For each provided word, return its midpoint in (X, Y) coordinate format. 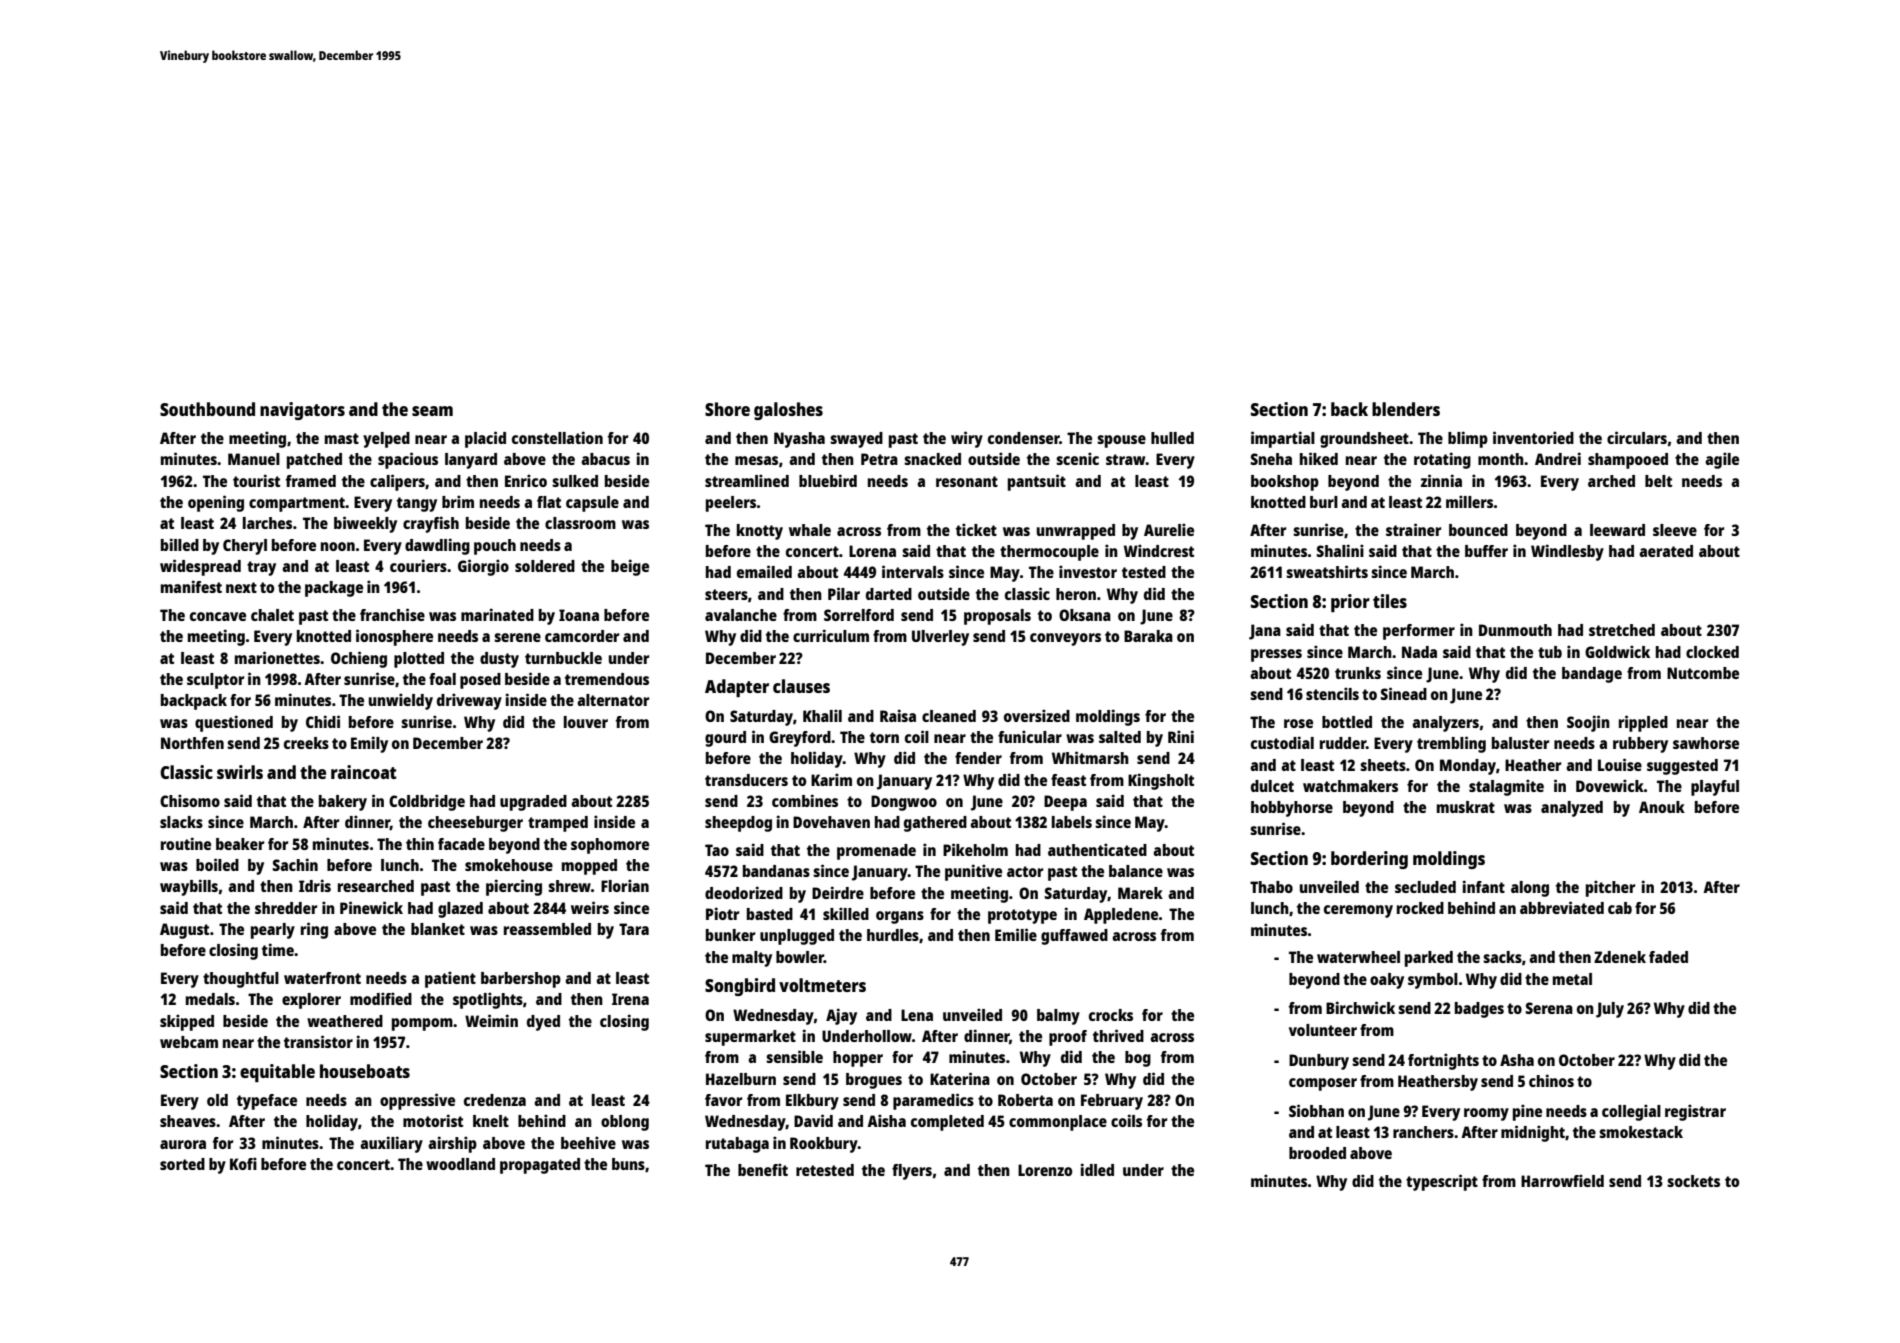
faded (1668, 957)
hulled (1172, 438)
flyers (912, 1172)
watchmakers (1350, 786)
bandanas (776, 871)
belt (1658, 481)
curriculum (831, 635)
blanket (438, 929)
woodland (460, 1164)
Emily (369, 744)
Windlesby (1567, 552)
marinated (497, 614)
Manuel (254, 459)
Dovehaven (831, 822)
